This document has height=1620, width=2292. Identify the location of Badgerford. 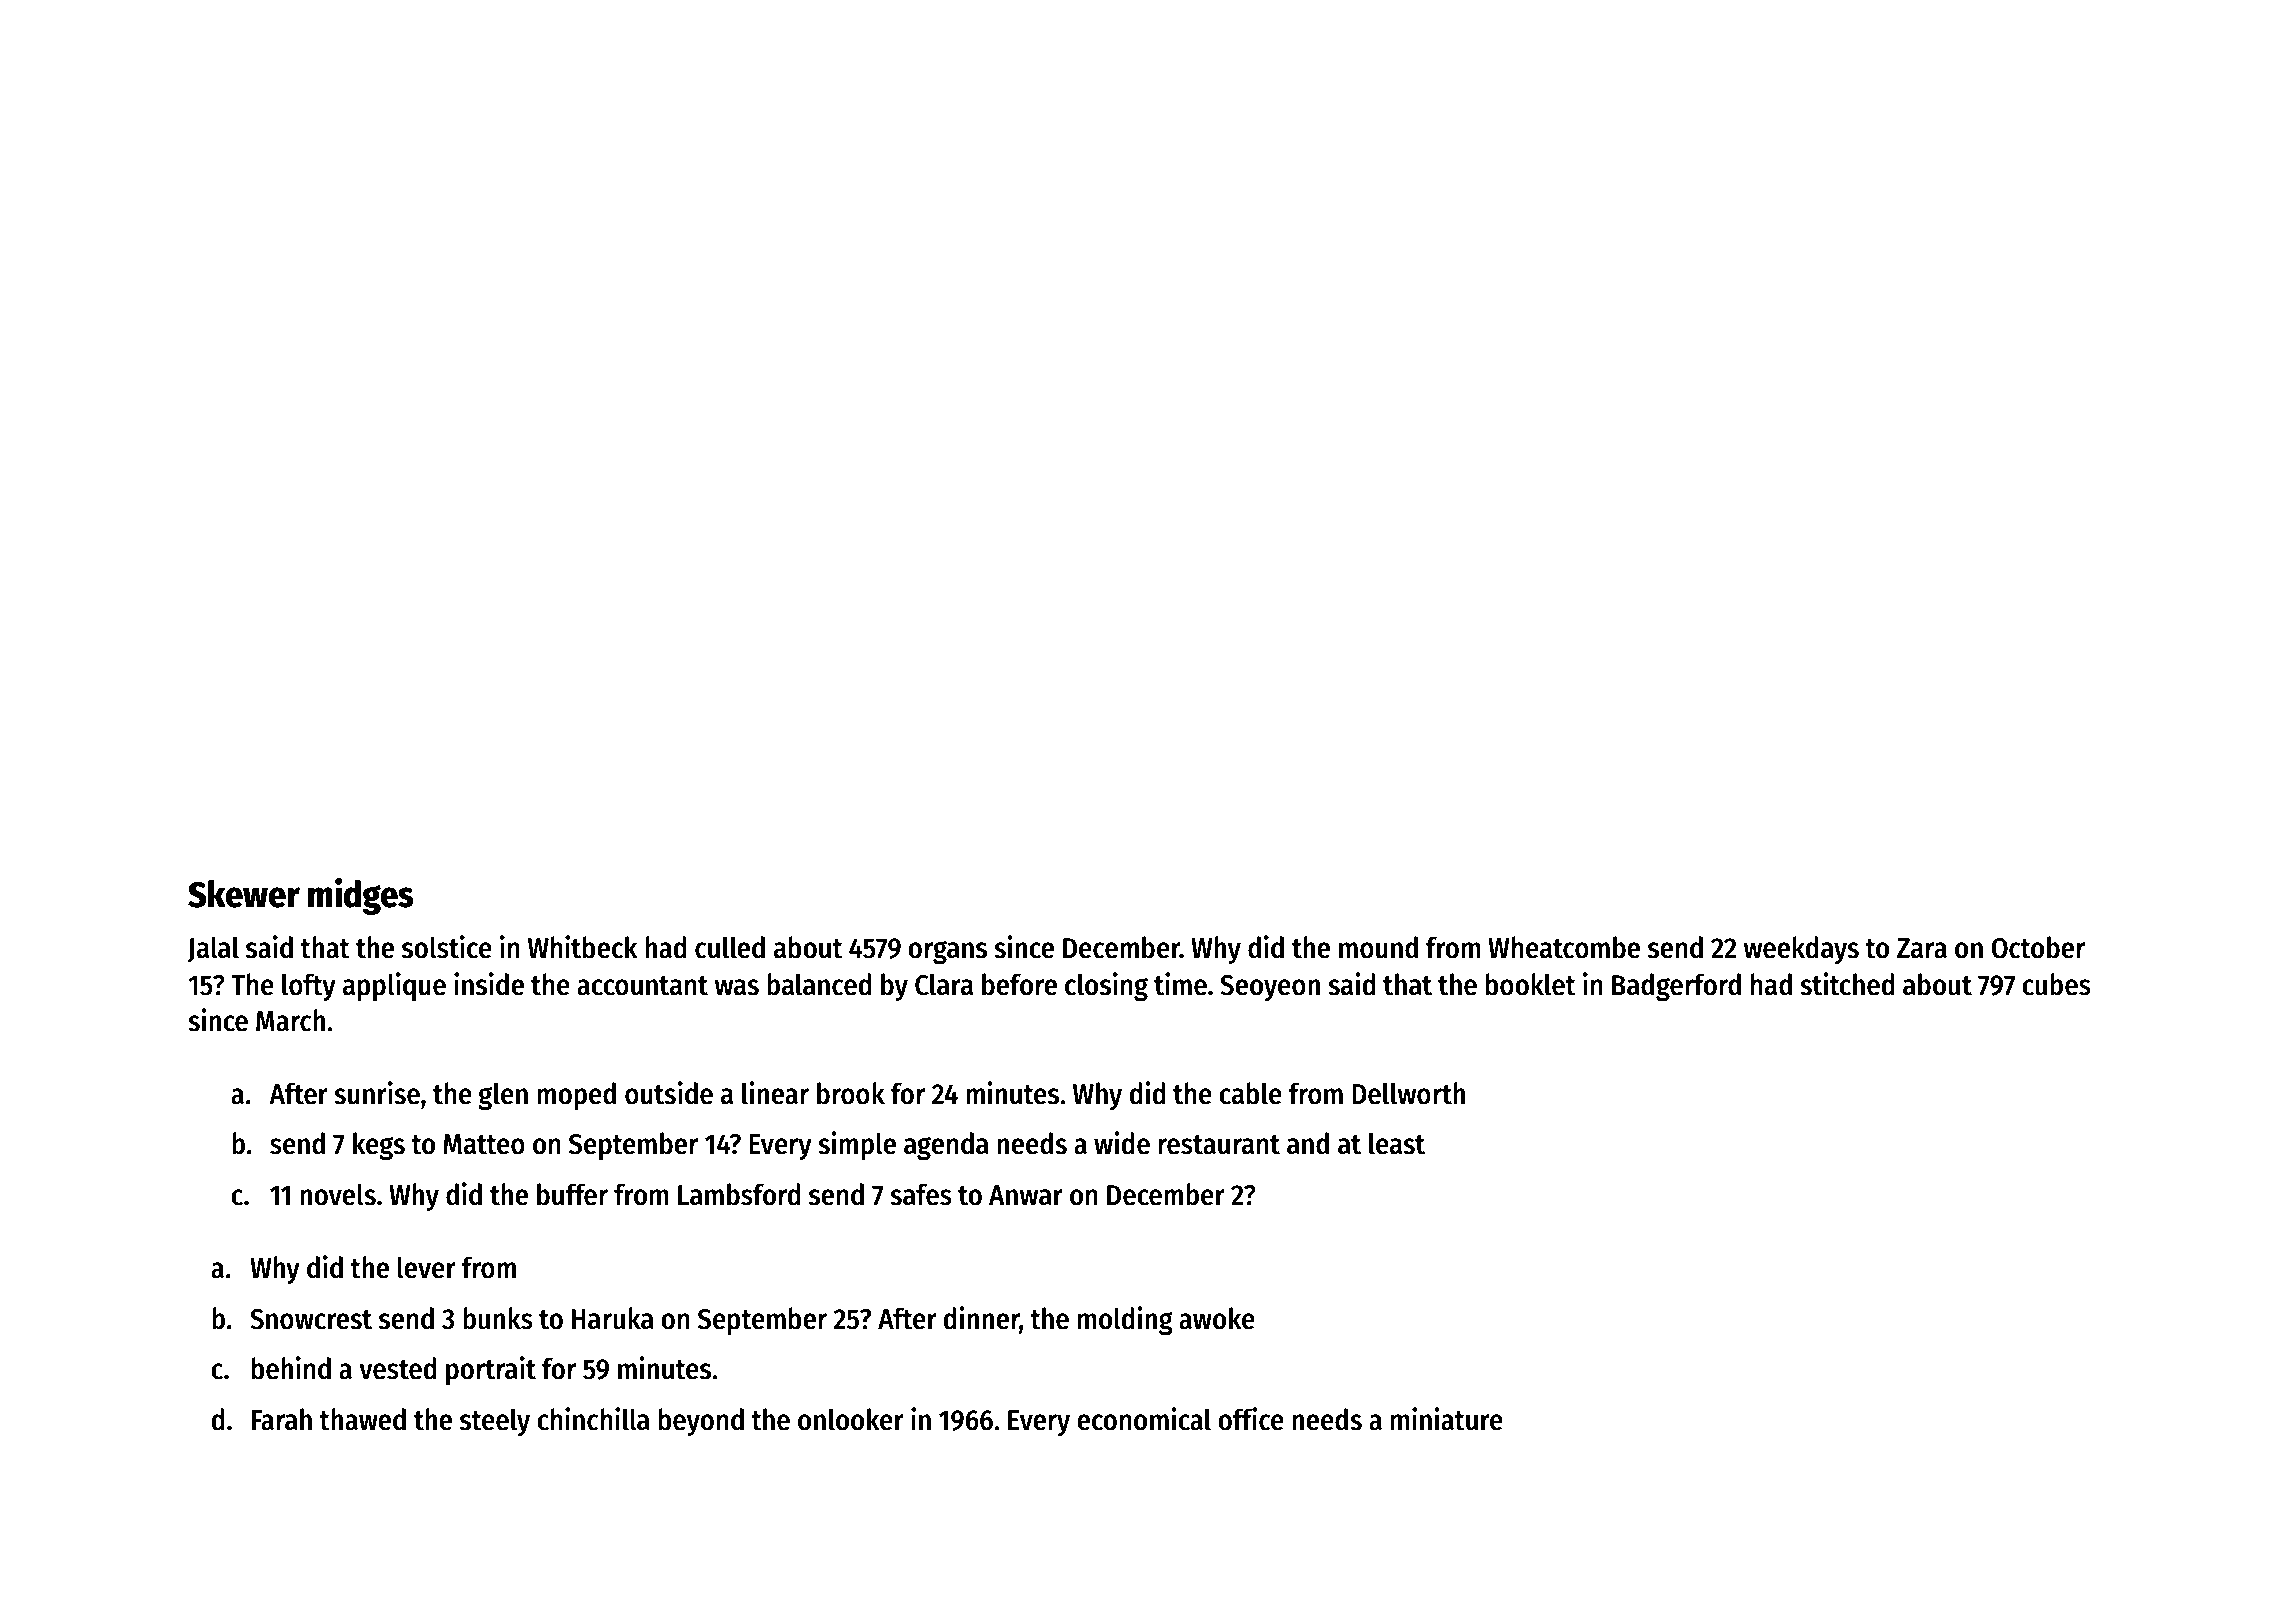
(1676, 987).
